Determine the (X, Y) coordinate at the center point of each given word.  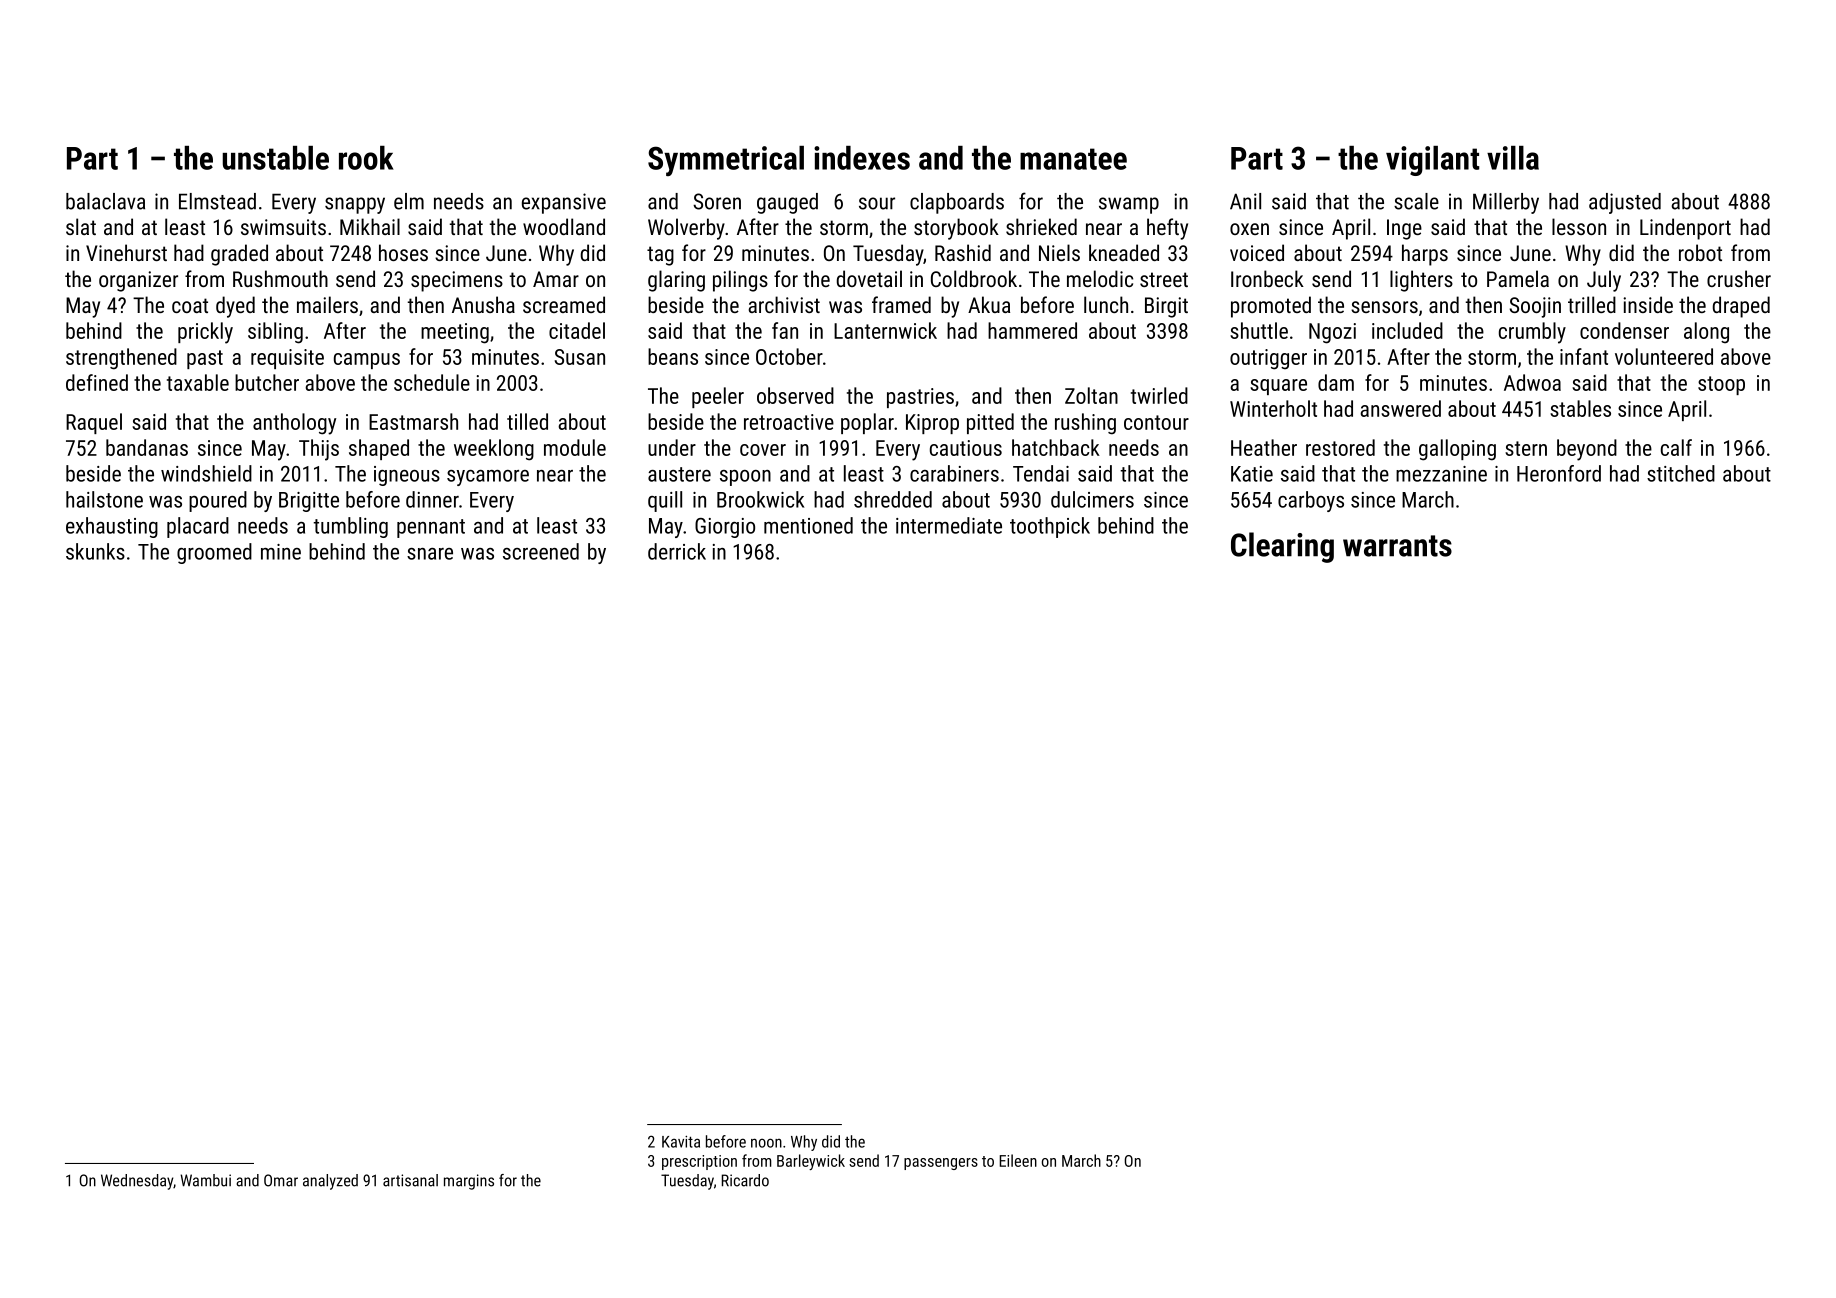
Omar (281, 1180)
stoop (1721, 385)
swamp (1129, 205)
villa (1513, 158)
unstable (275, 158)
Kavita (681, 1142)
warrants (1397, 546)
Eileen (1018, 1160)
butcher (267, 382)
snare (430, 554)
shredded (893, 499)
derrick (677, 551)
